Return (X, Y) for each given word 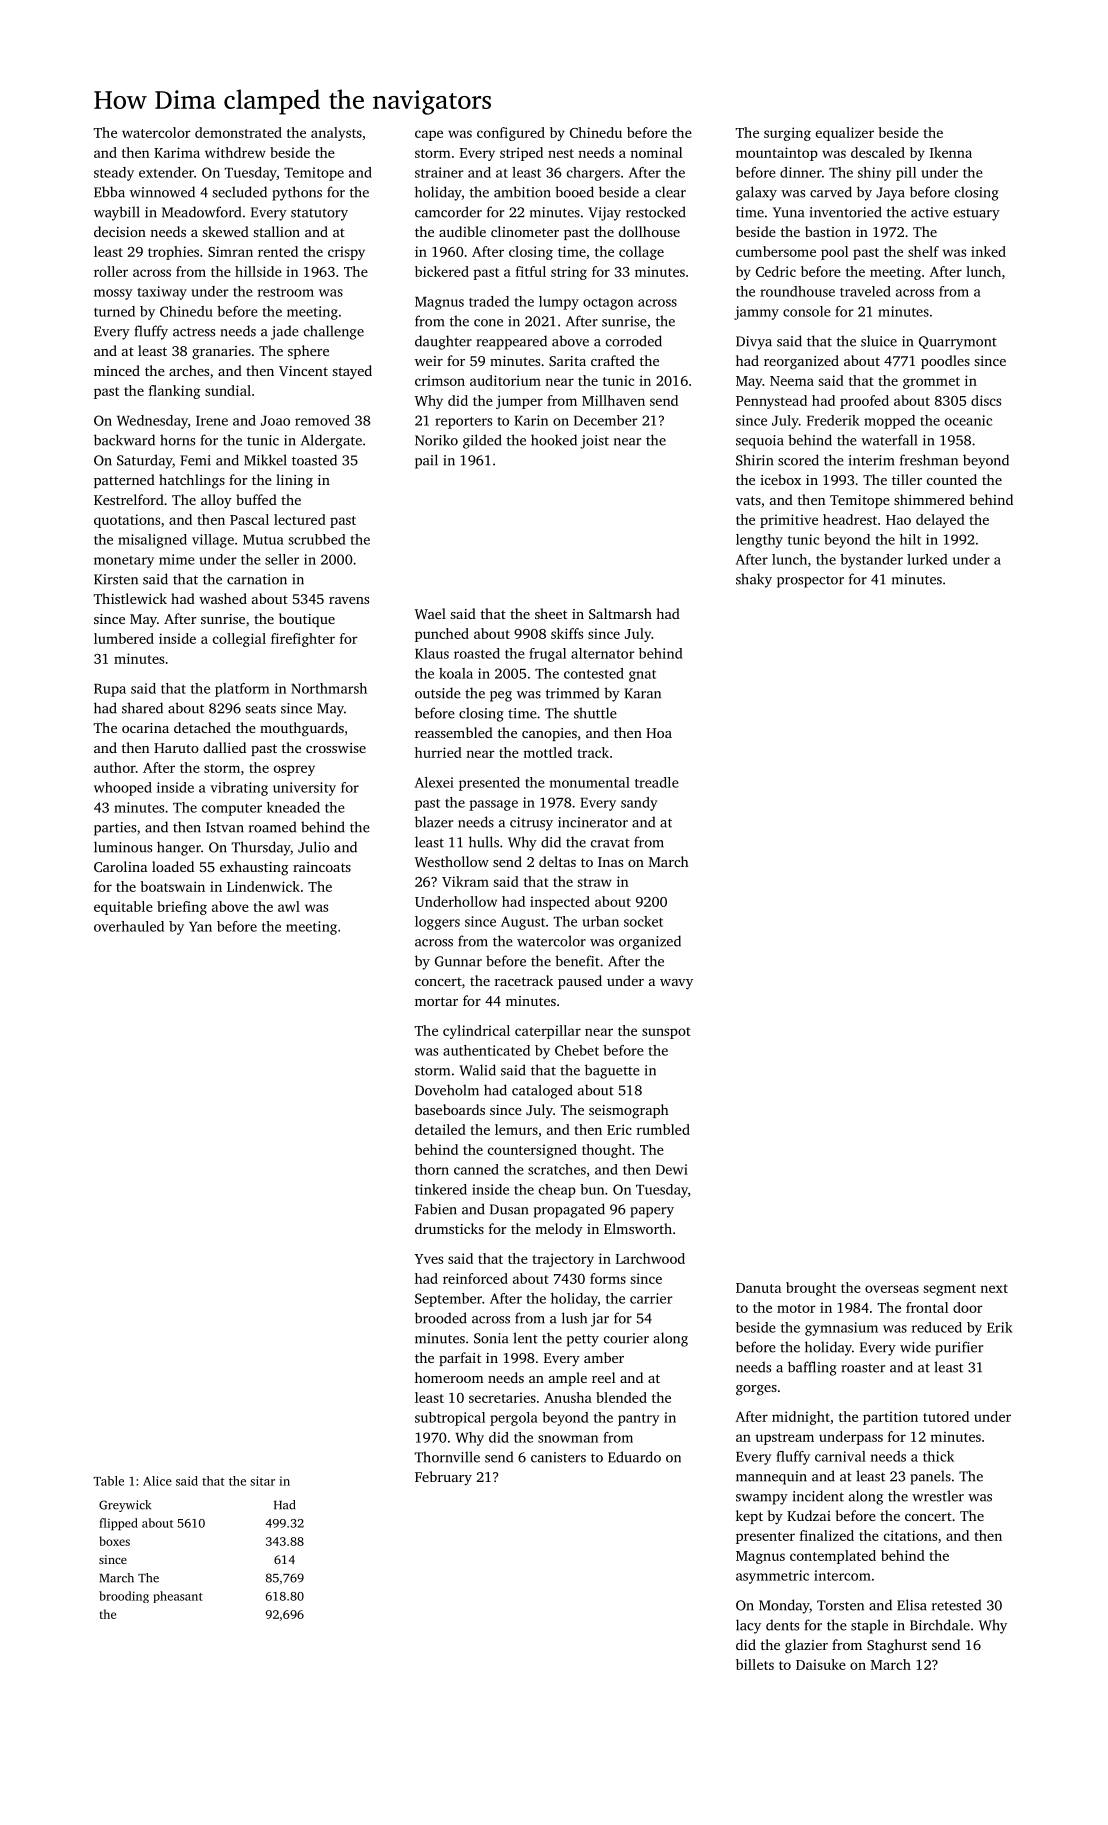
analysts (336, 134)
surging (787, 134)
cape (429, 135)
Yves (429, 1259)
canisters (558, 1457)
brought (811, 1289)
